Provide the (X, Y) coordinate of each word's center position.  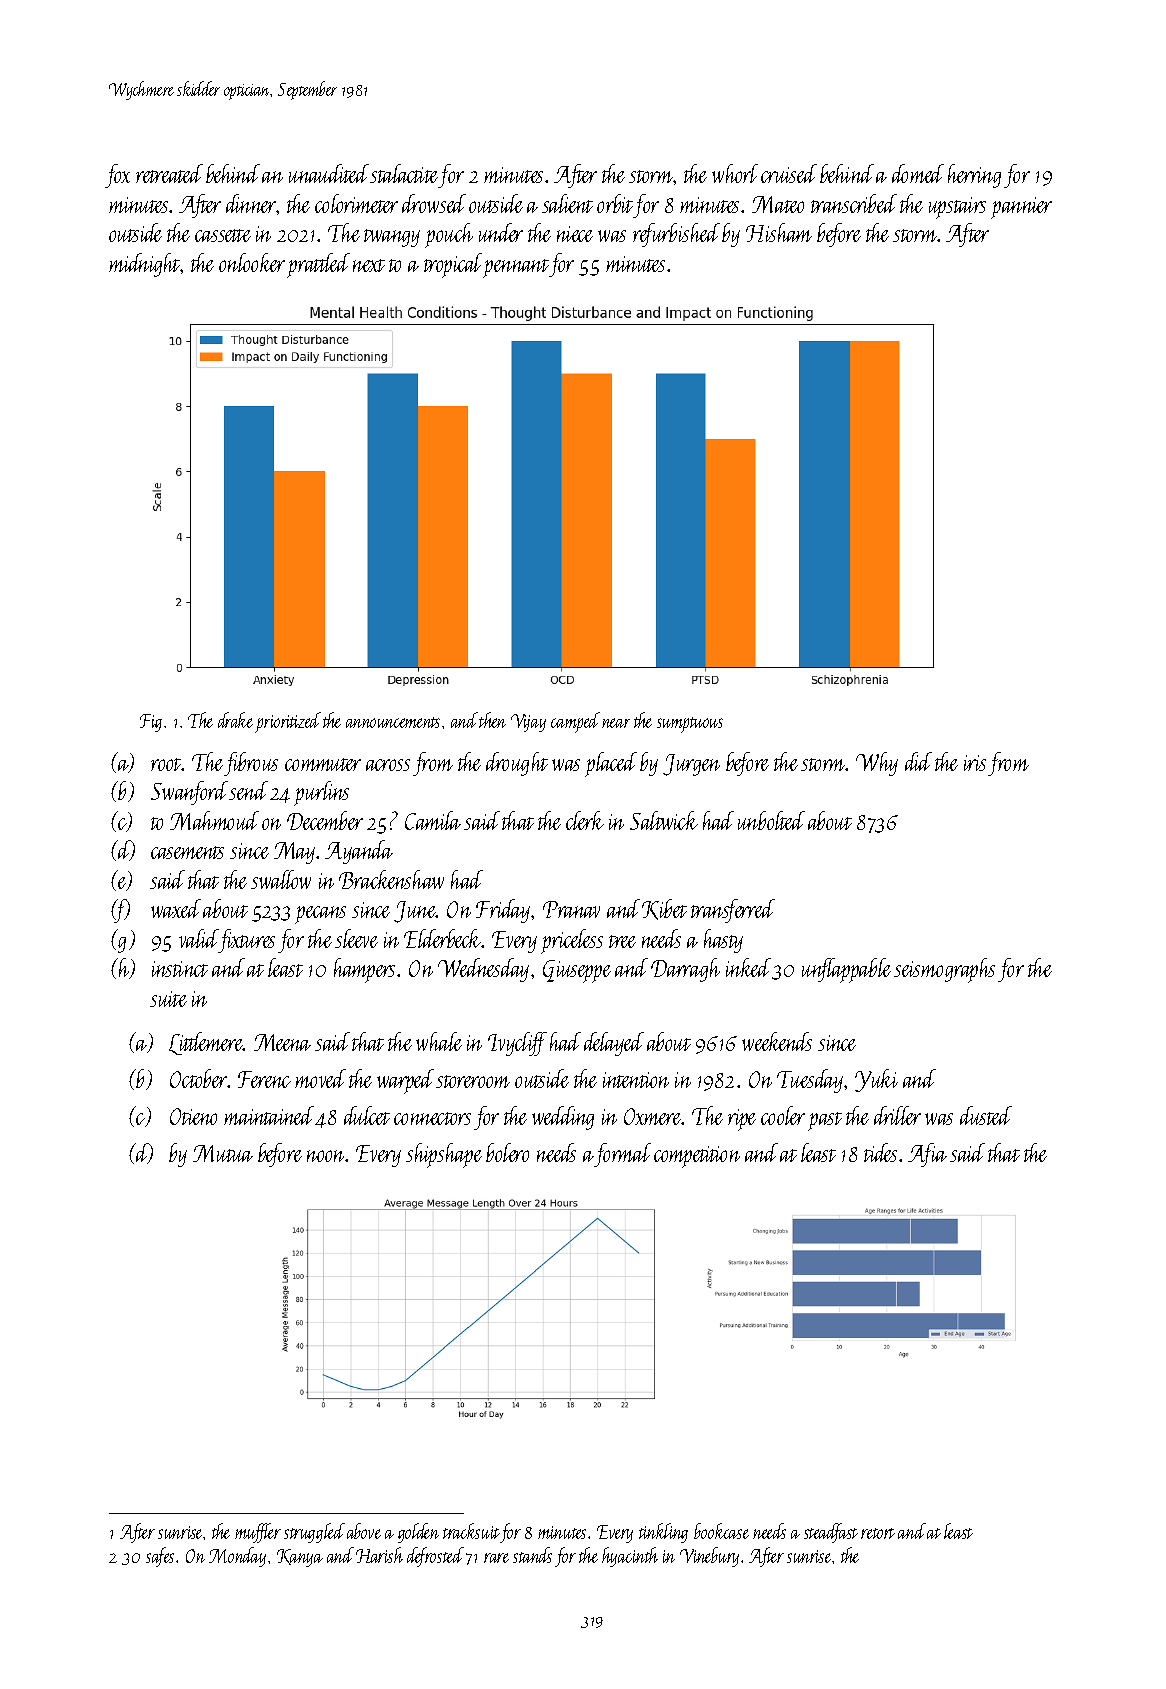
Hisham (779, 232)
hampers (364, 970)
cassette (223, 235)
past (825, 1121)
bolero (507, 1152)
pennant (516, 268)
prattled (318, 265)
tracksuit (471, 1531)
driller (897, 1115)
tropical (453, 265)
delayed (614, 1044)
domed (918, 173)
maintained (269, 1115)
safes (160, 1557)
